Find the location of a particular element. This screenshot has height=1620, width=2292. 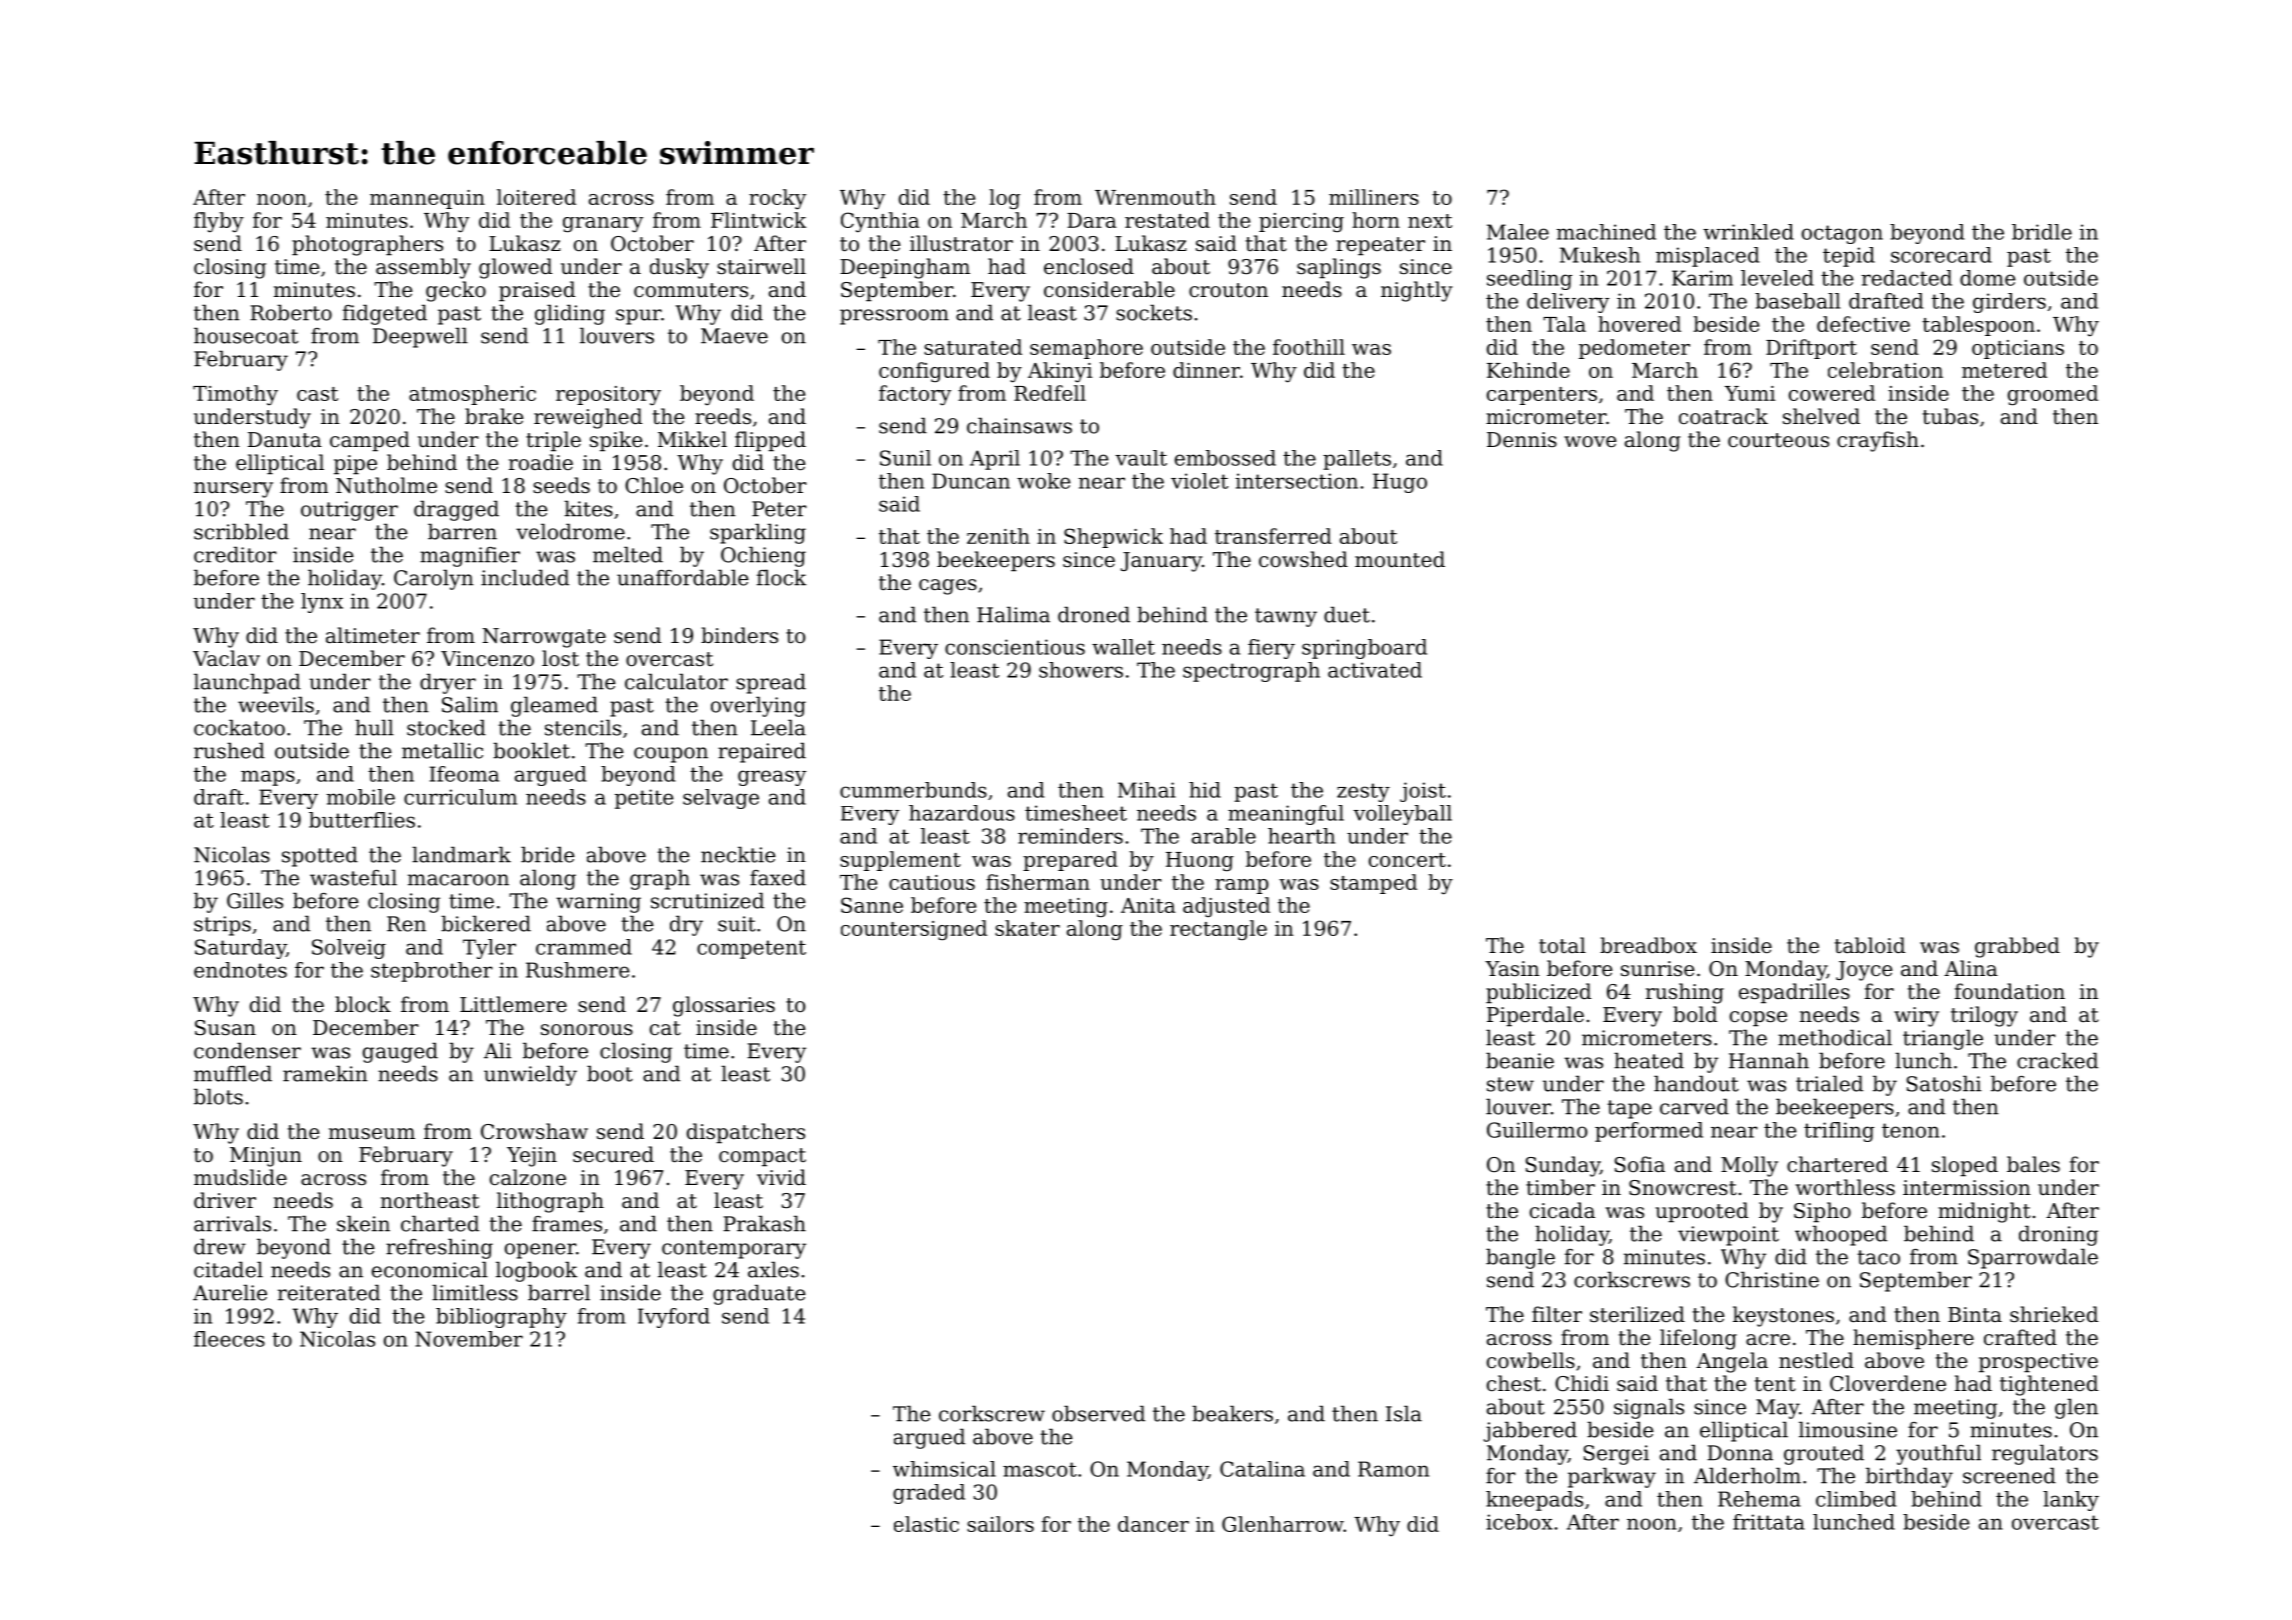

condenser is located at coordinates (247, 1050).
